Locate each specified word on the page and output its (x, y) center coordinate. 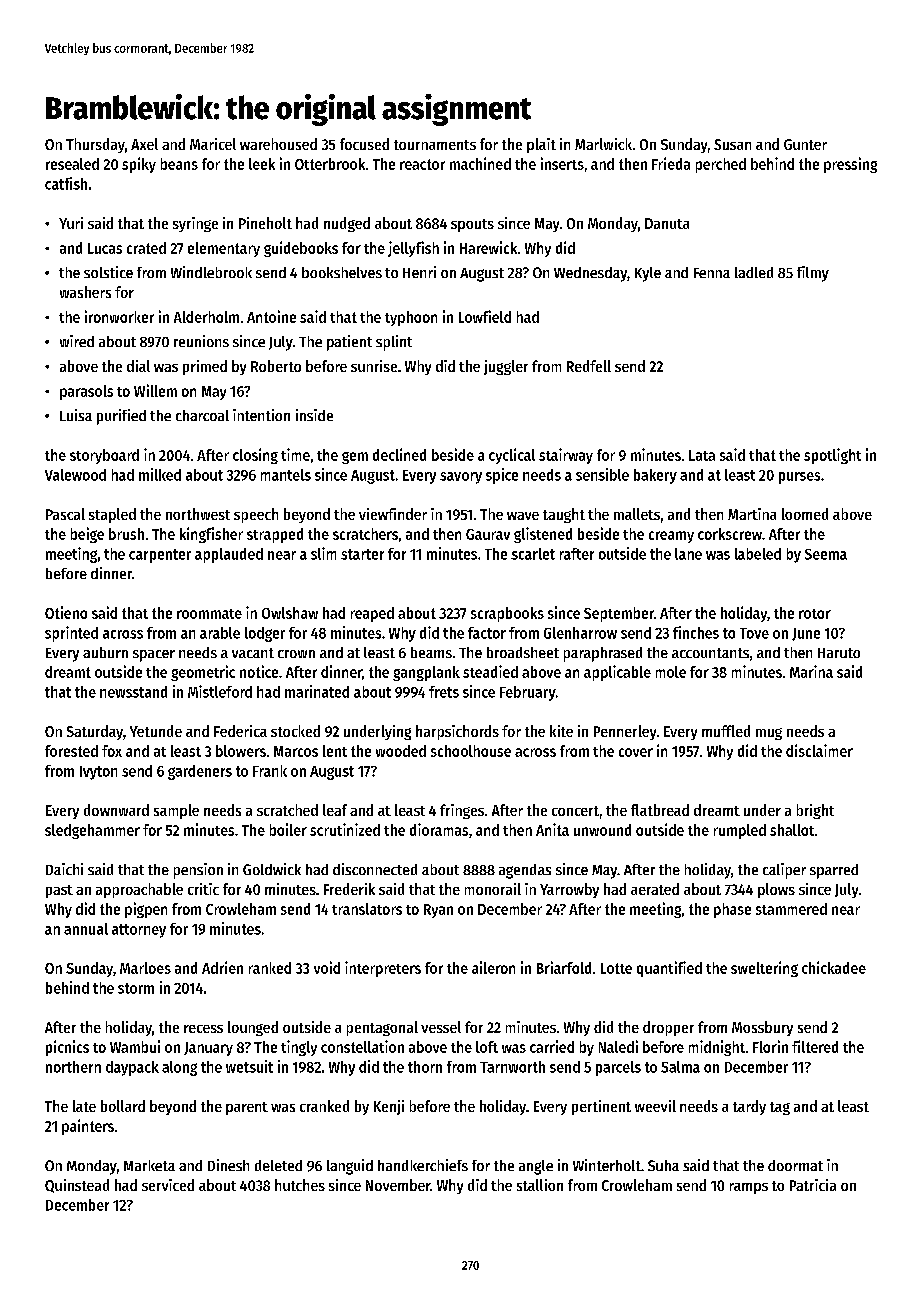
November (398, 1185)
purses (799, 478)
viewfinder (393, 514)
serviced (168, 1185)
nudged (347, 224)
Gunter (805, 144)
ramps (749, 1188)
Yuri (71, 223)
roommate (209, 614)
